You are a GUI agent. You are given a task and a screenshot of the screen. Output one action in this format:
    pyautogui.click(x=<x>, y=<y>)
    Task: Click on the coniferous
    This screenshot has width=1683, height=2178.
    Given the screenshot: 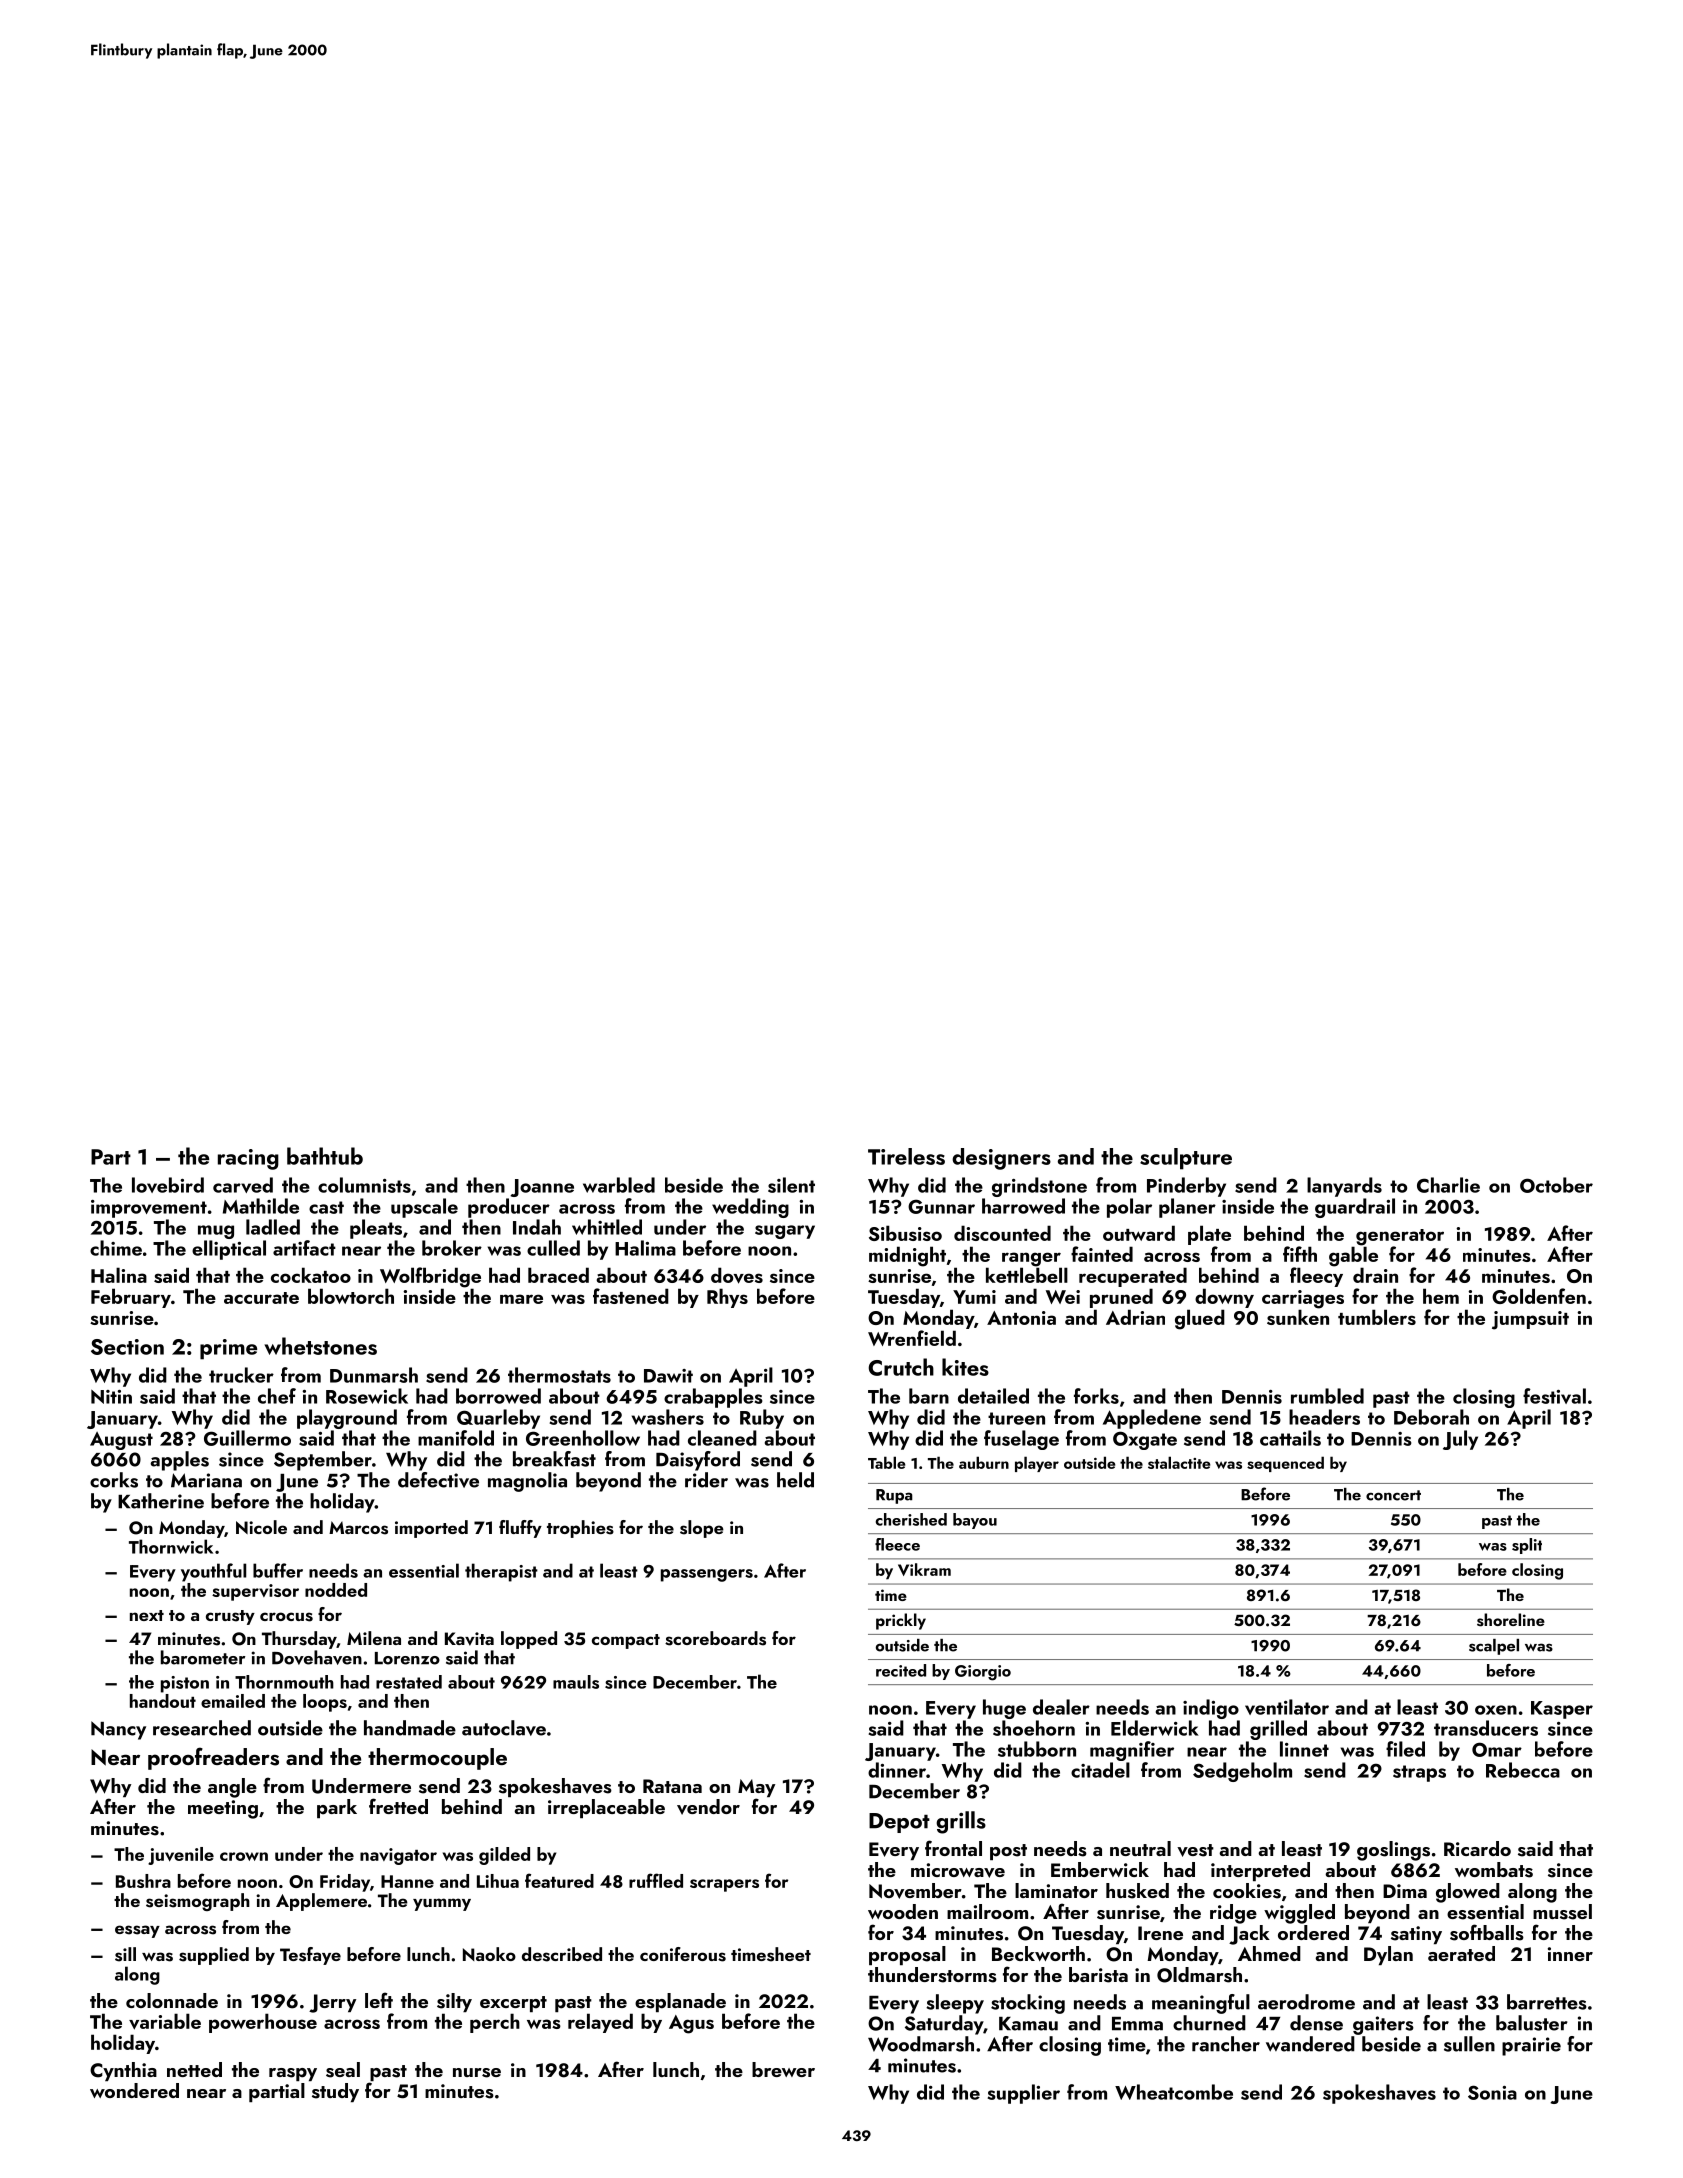 What is the action you would take?
    pyautogui.click(x=683, y=1954)
